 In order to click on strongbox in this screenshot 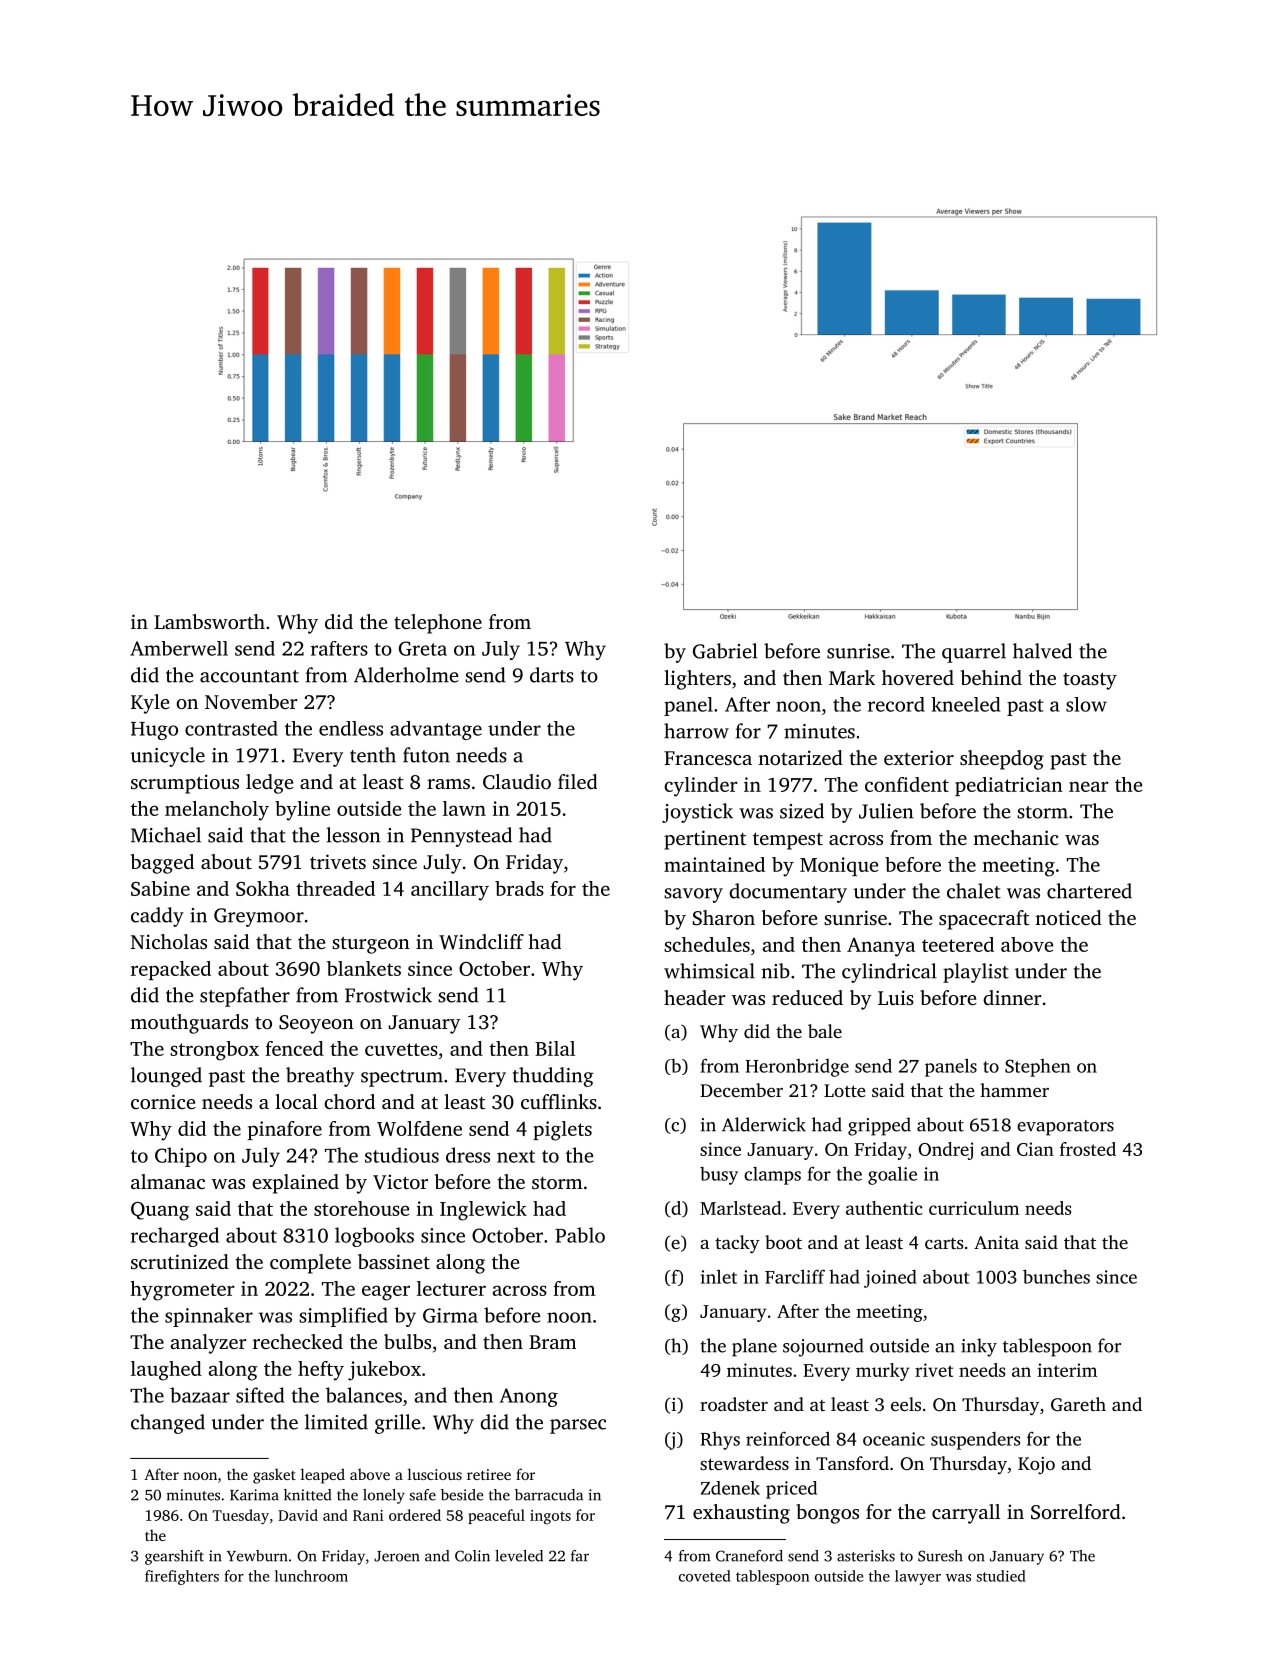, I will do `click(214, 1051)`.
